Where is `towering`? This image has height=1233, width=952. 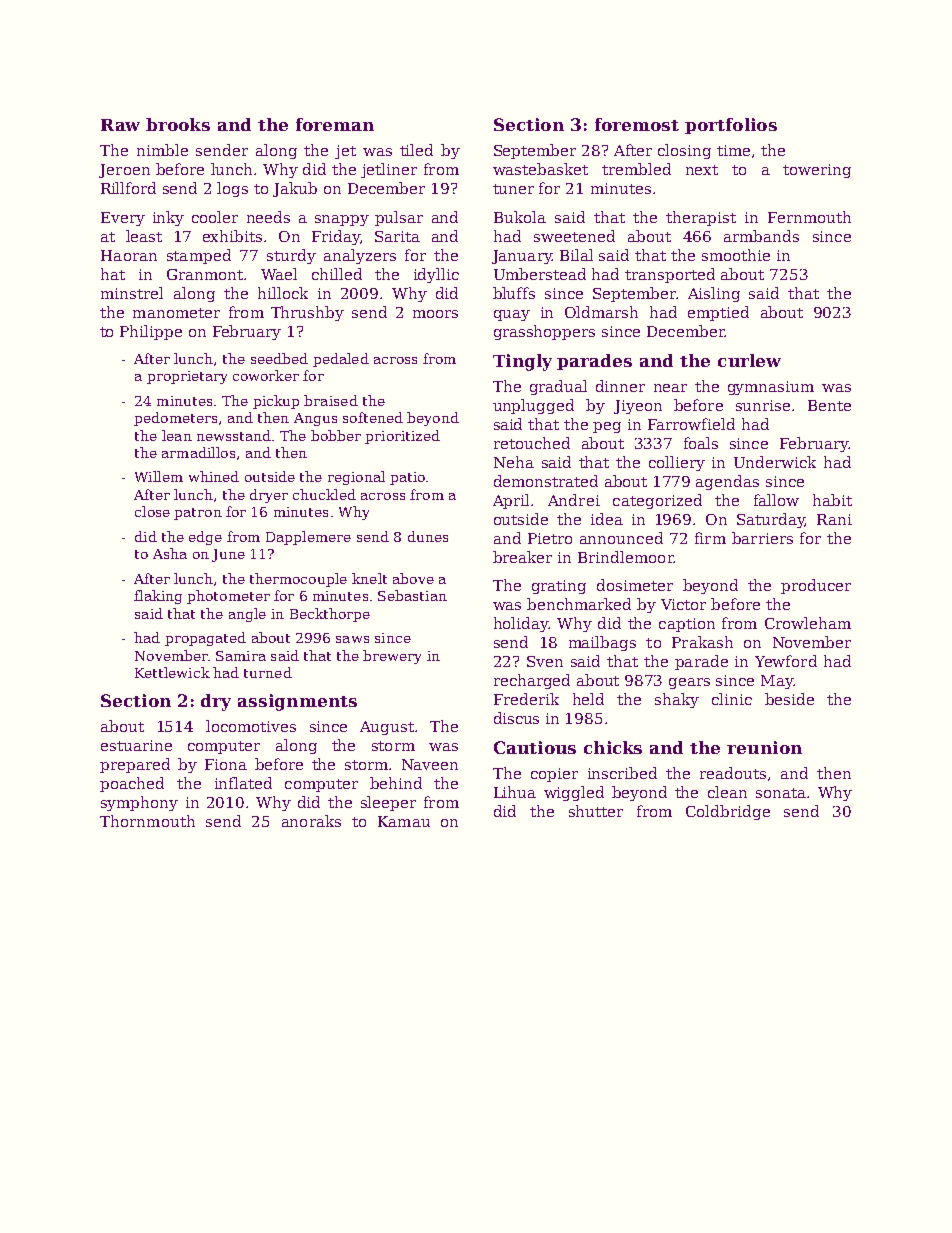
towering is located at coordinates (817, 171).
